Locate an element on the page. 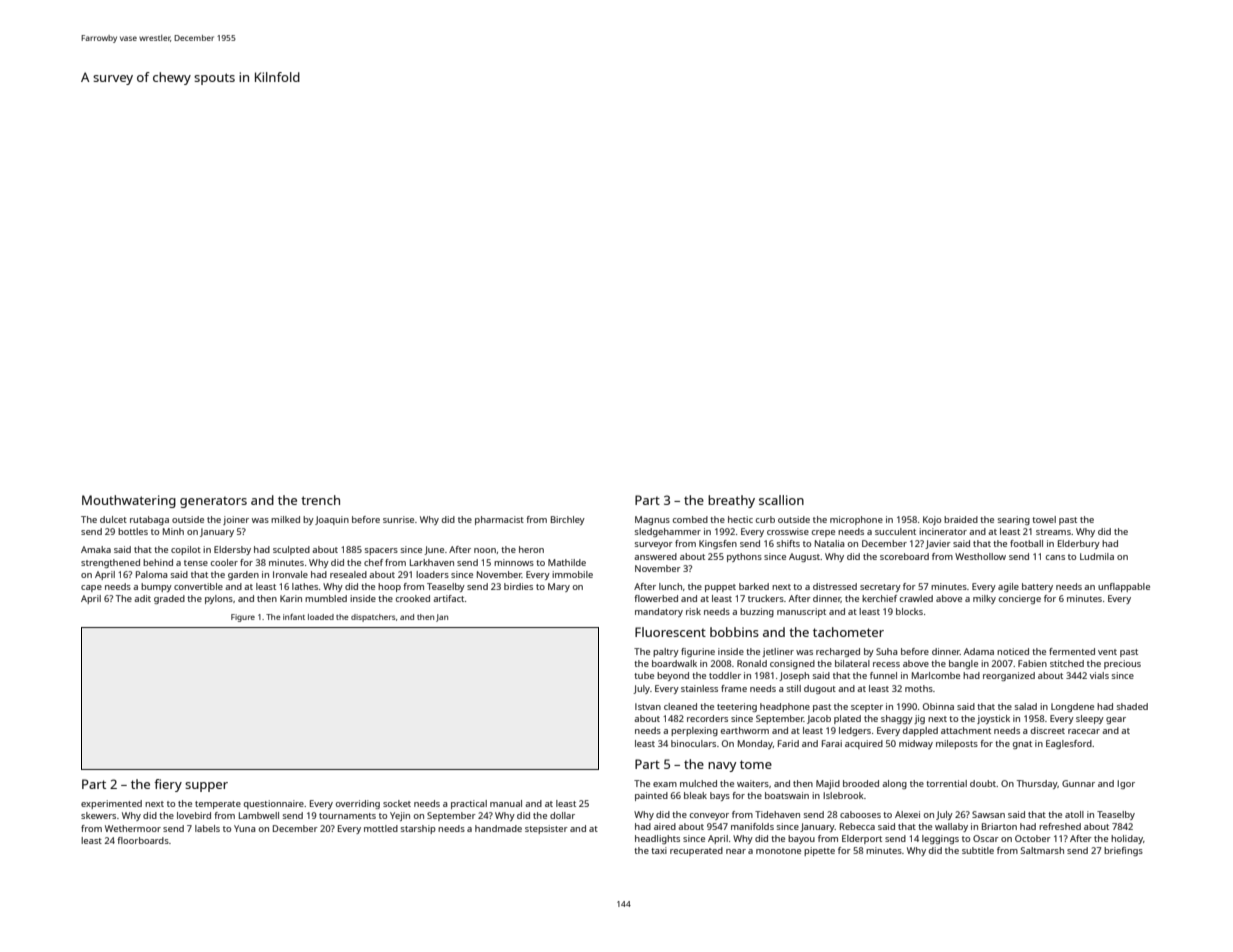  trench is located at coordinates (320, 500).
